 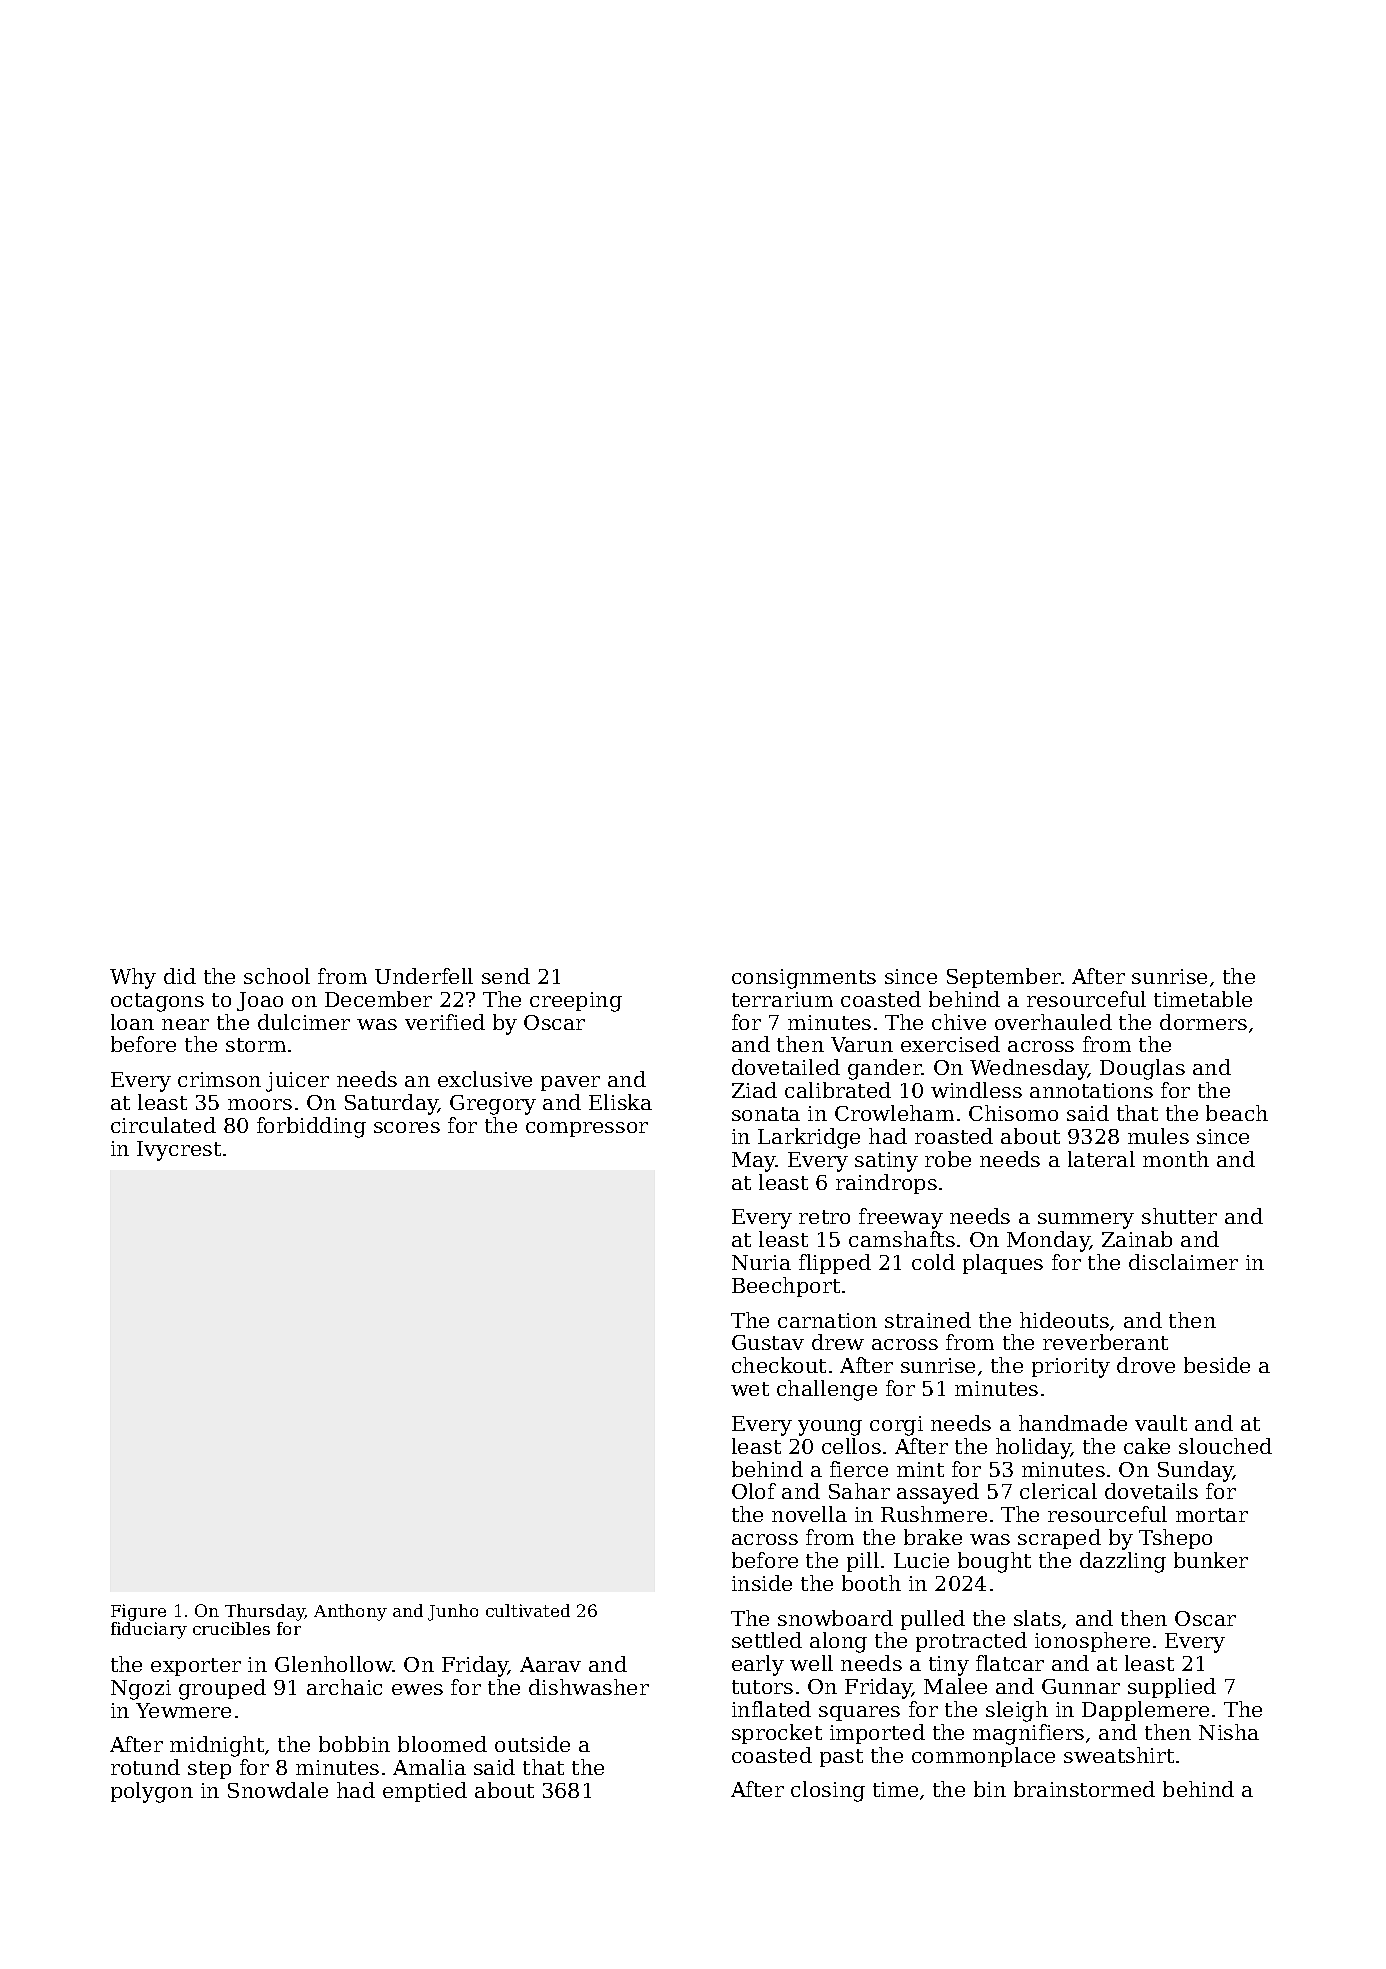 What do you see at coordinates (141, 1690) in the screenshot?
I see `Ngozi` at bounding box center [141, 1690].
